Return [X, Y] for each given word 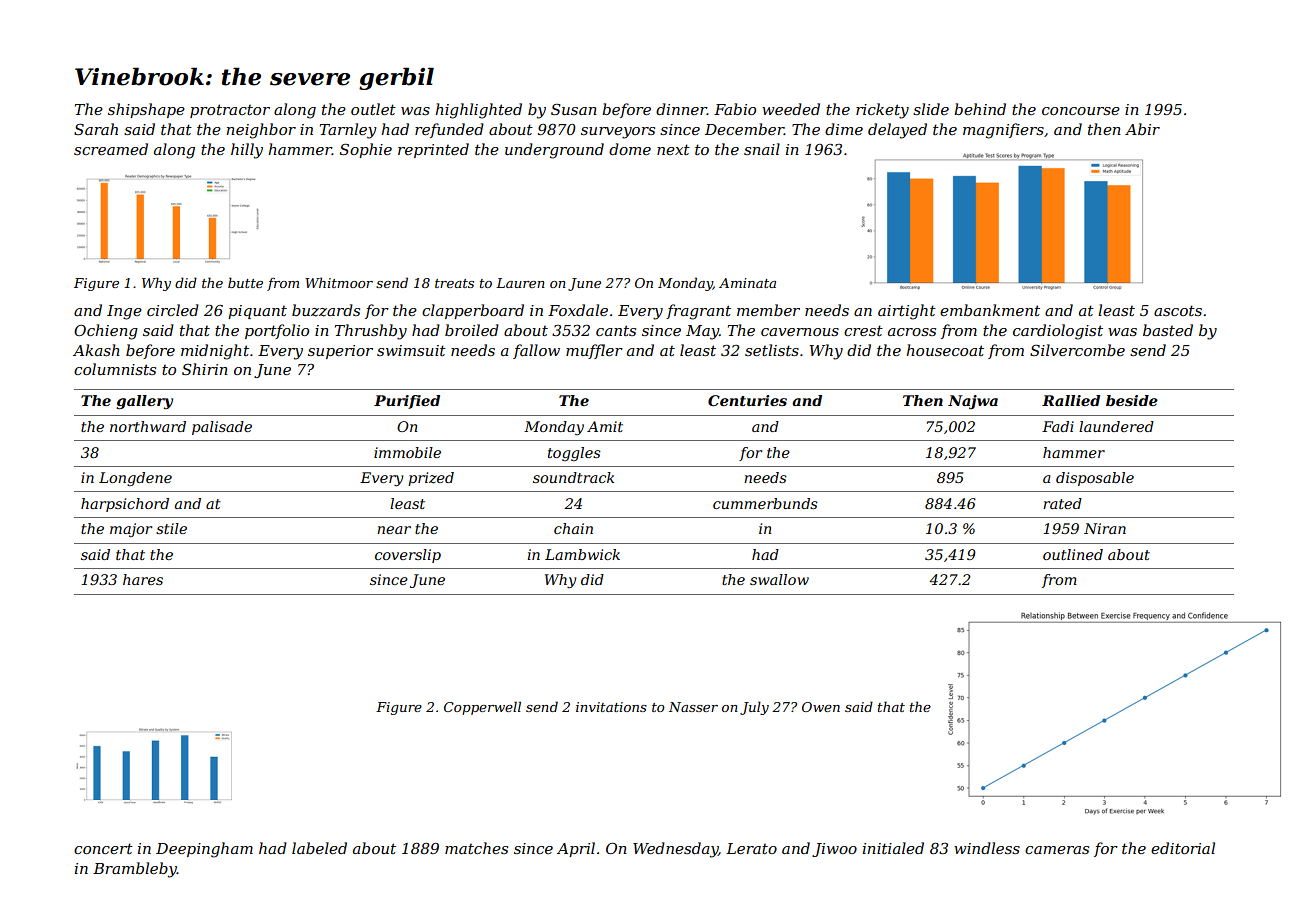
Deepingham [204, 850]
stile [171, 528]
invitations [611, 707]
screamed [111, 149]
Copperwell [482, 708]
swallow [779, 579]
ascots [1178, 310]
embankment [990, 310]
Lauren [520, 283]
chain [573, 528]
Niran [1105, 528]
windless [987, 848]
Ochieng [106, 332]
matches [476, 848]
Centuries [747, 400]
